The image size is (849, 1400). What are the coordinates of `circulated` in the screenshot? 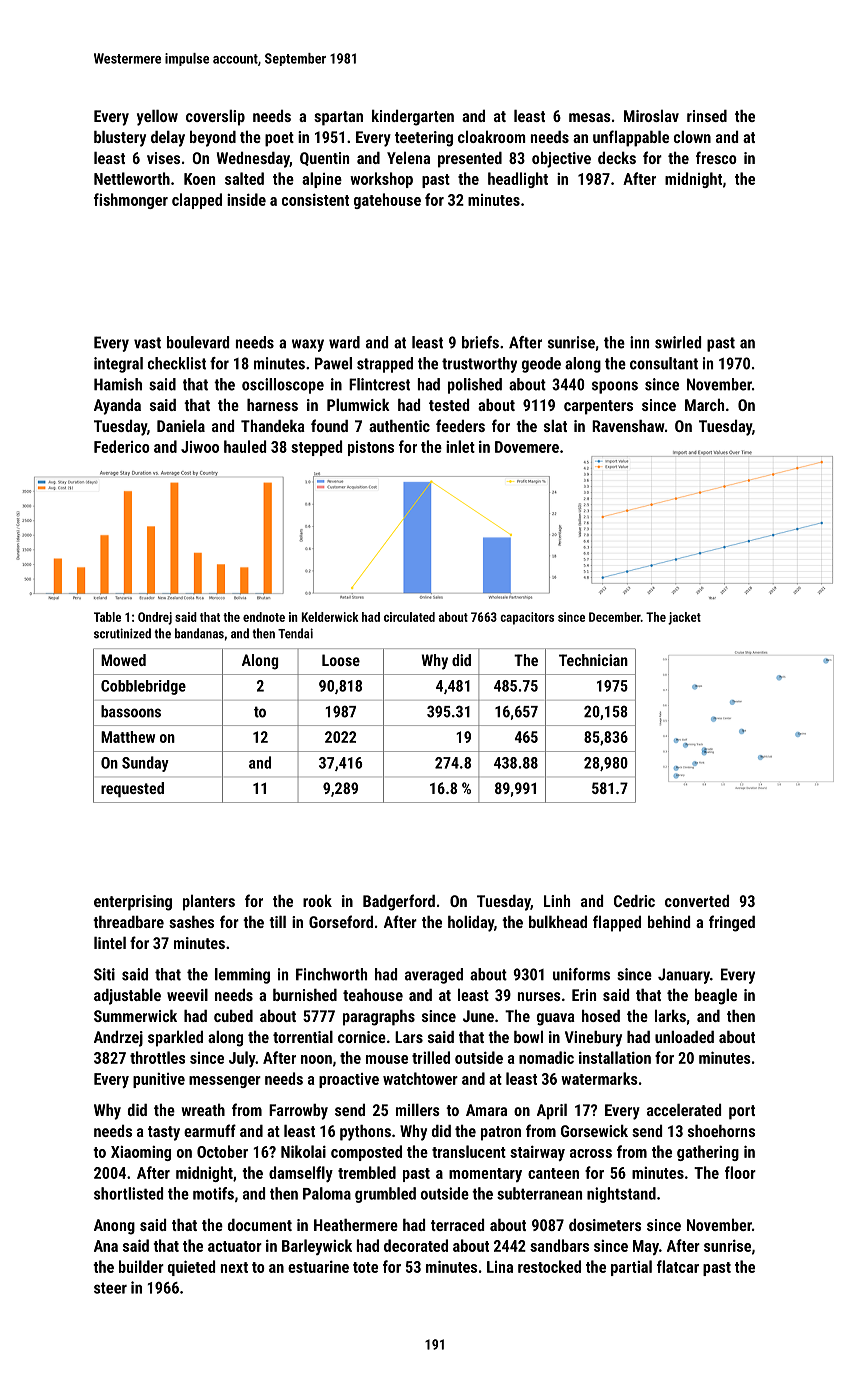 It's located at (409, 617).
